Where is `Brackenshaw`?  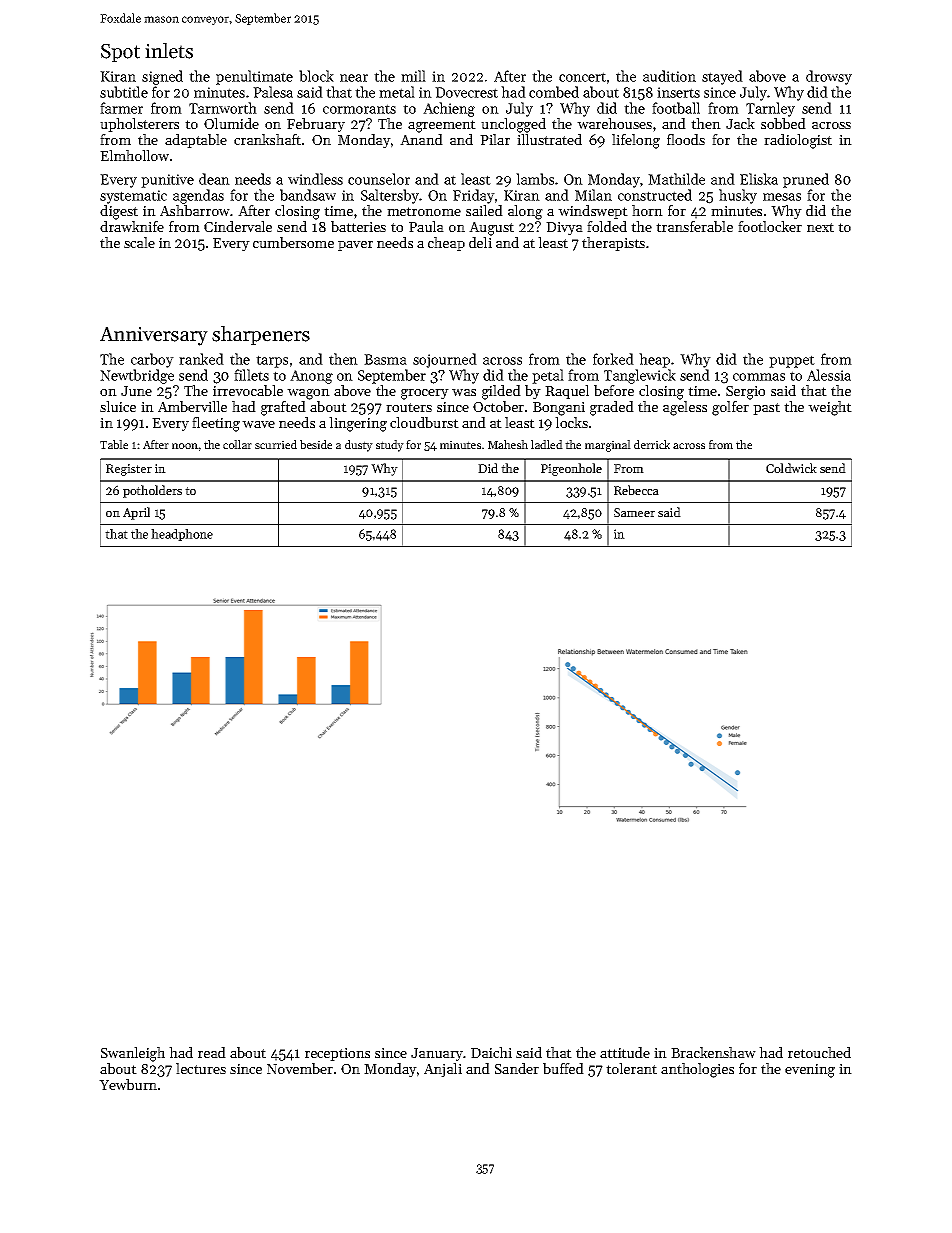 Brackenshaw is located at coordinates (713, 1052).
